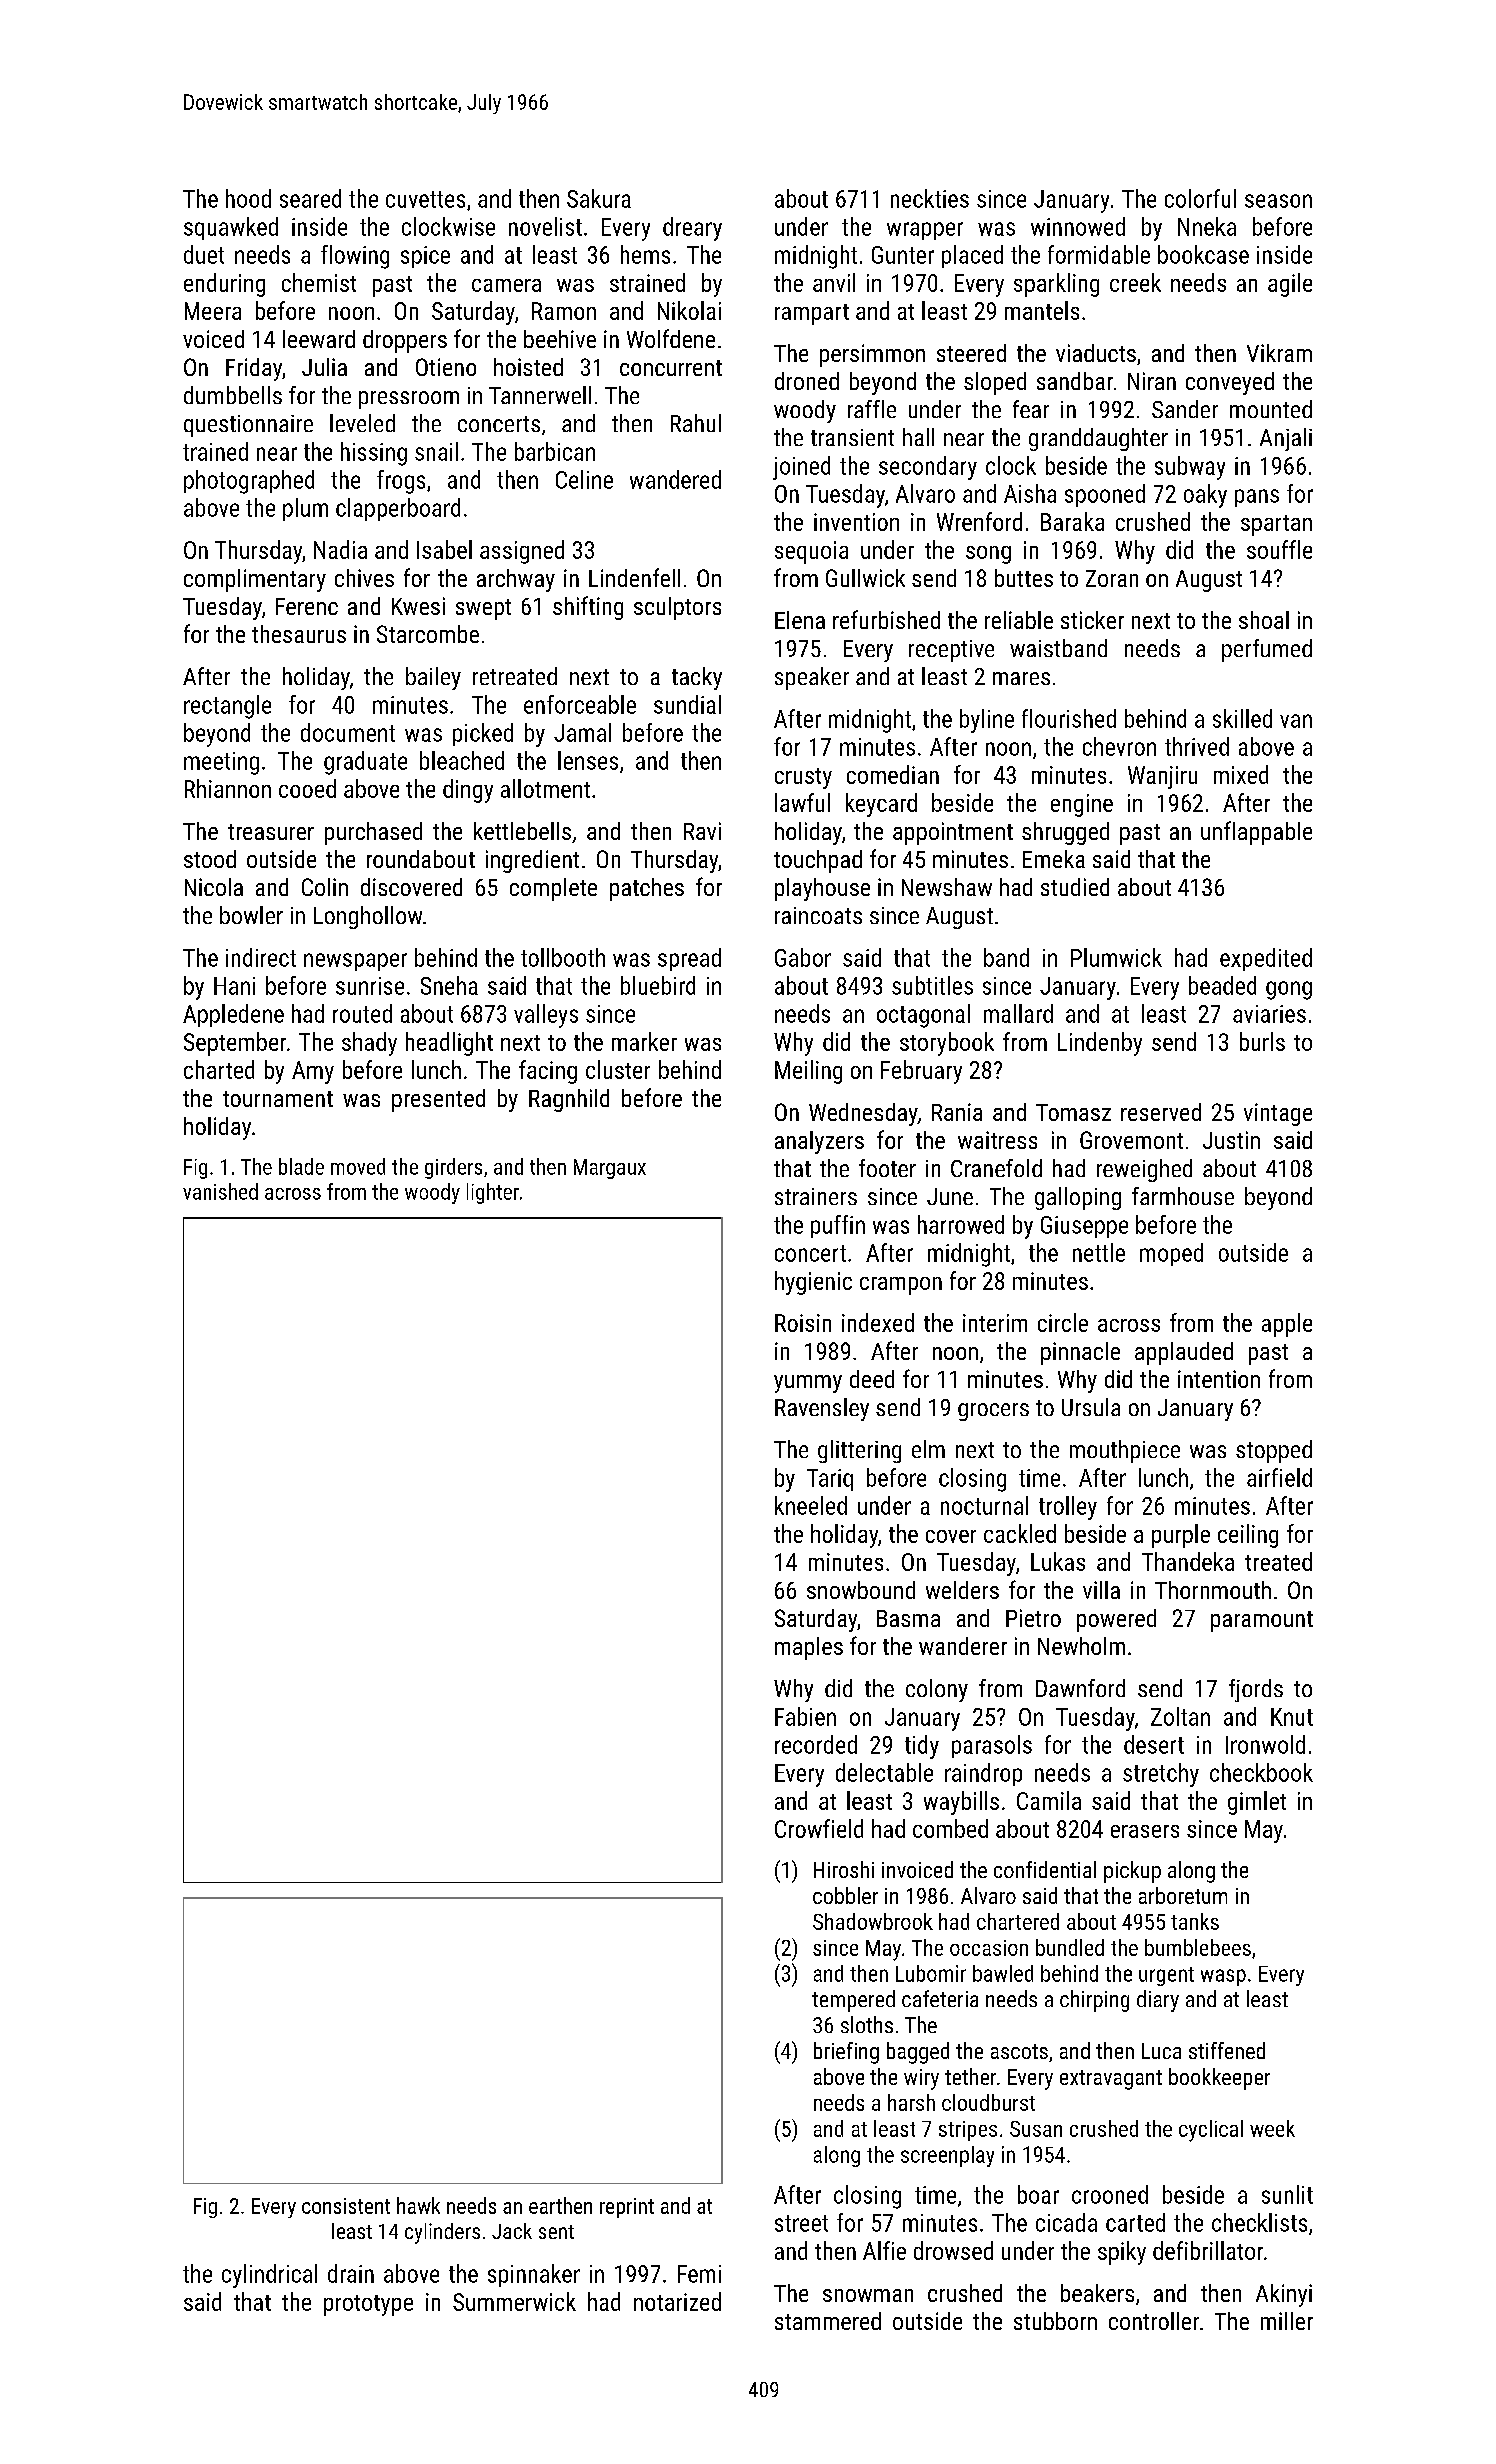  What do you see at coordinates (248, 198) in the page?
I see `hood` at bounding box center [248, 198].
